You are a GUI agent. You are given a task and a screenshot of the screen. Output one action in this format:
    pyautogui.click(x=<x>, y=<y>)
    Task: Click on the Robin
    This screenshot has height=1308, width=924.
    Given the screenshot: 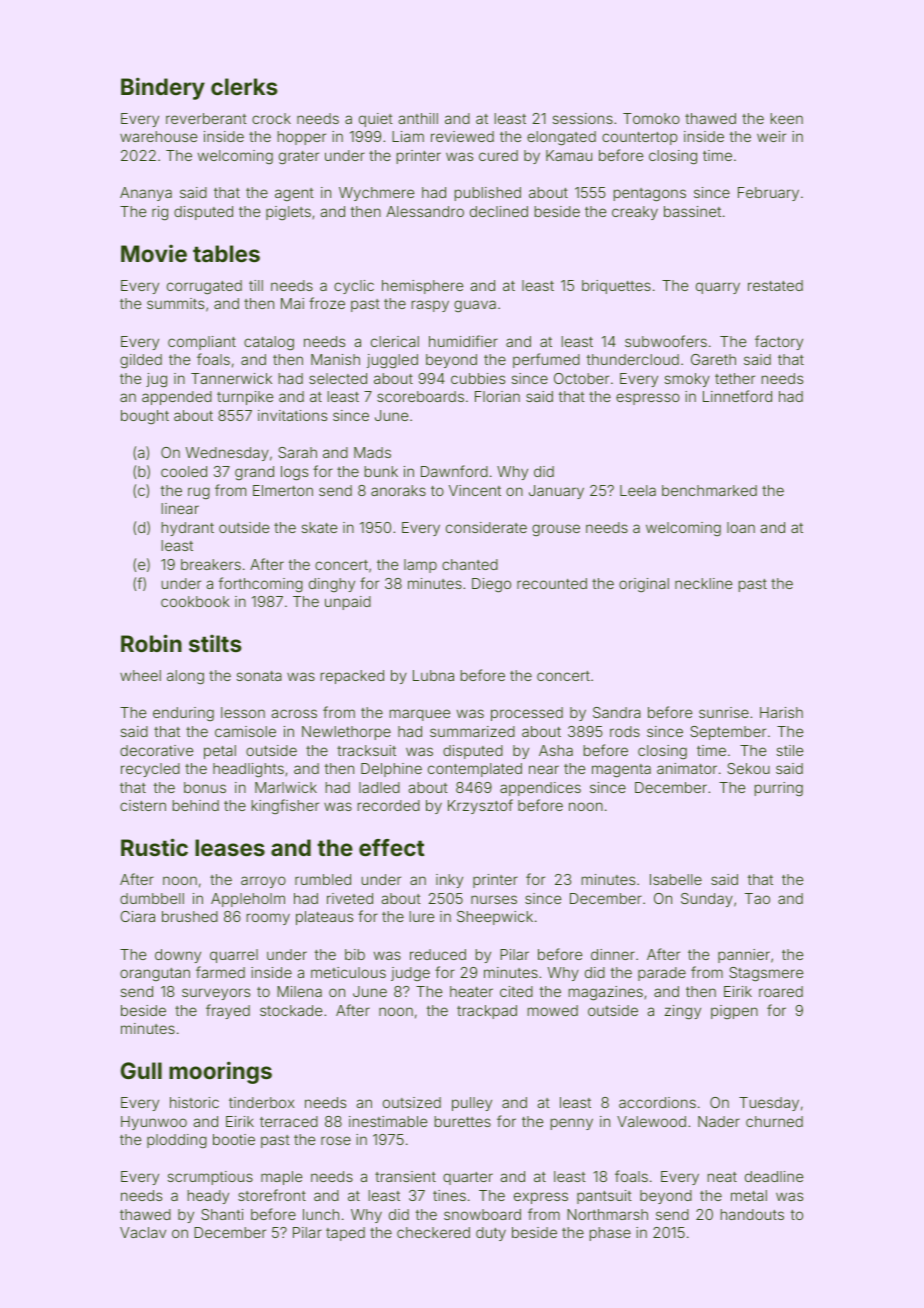 What is the action you would take?
    pyautogui.click(x=151, y=643)
